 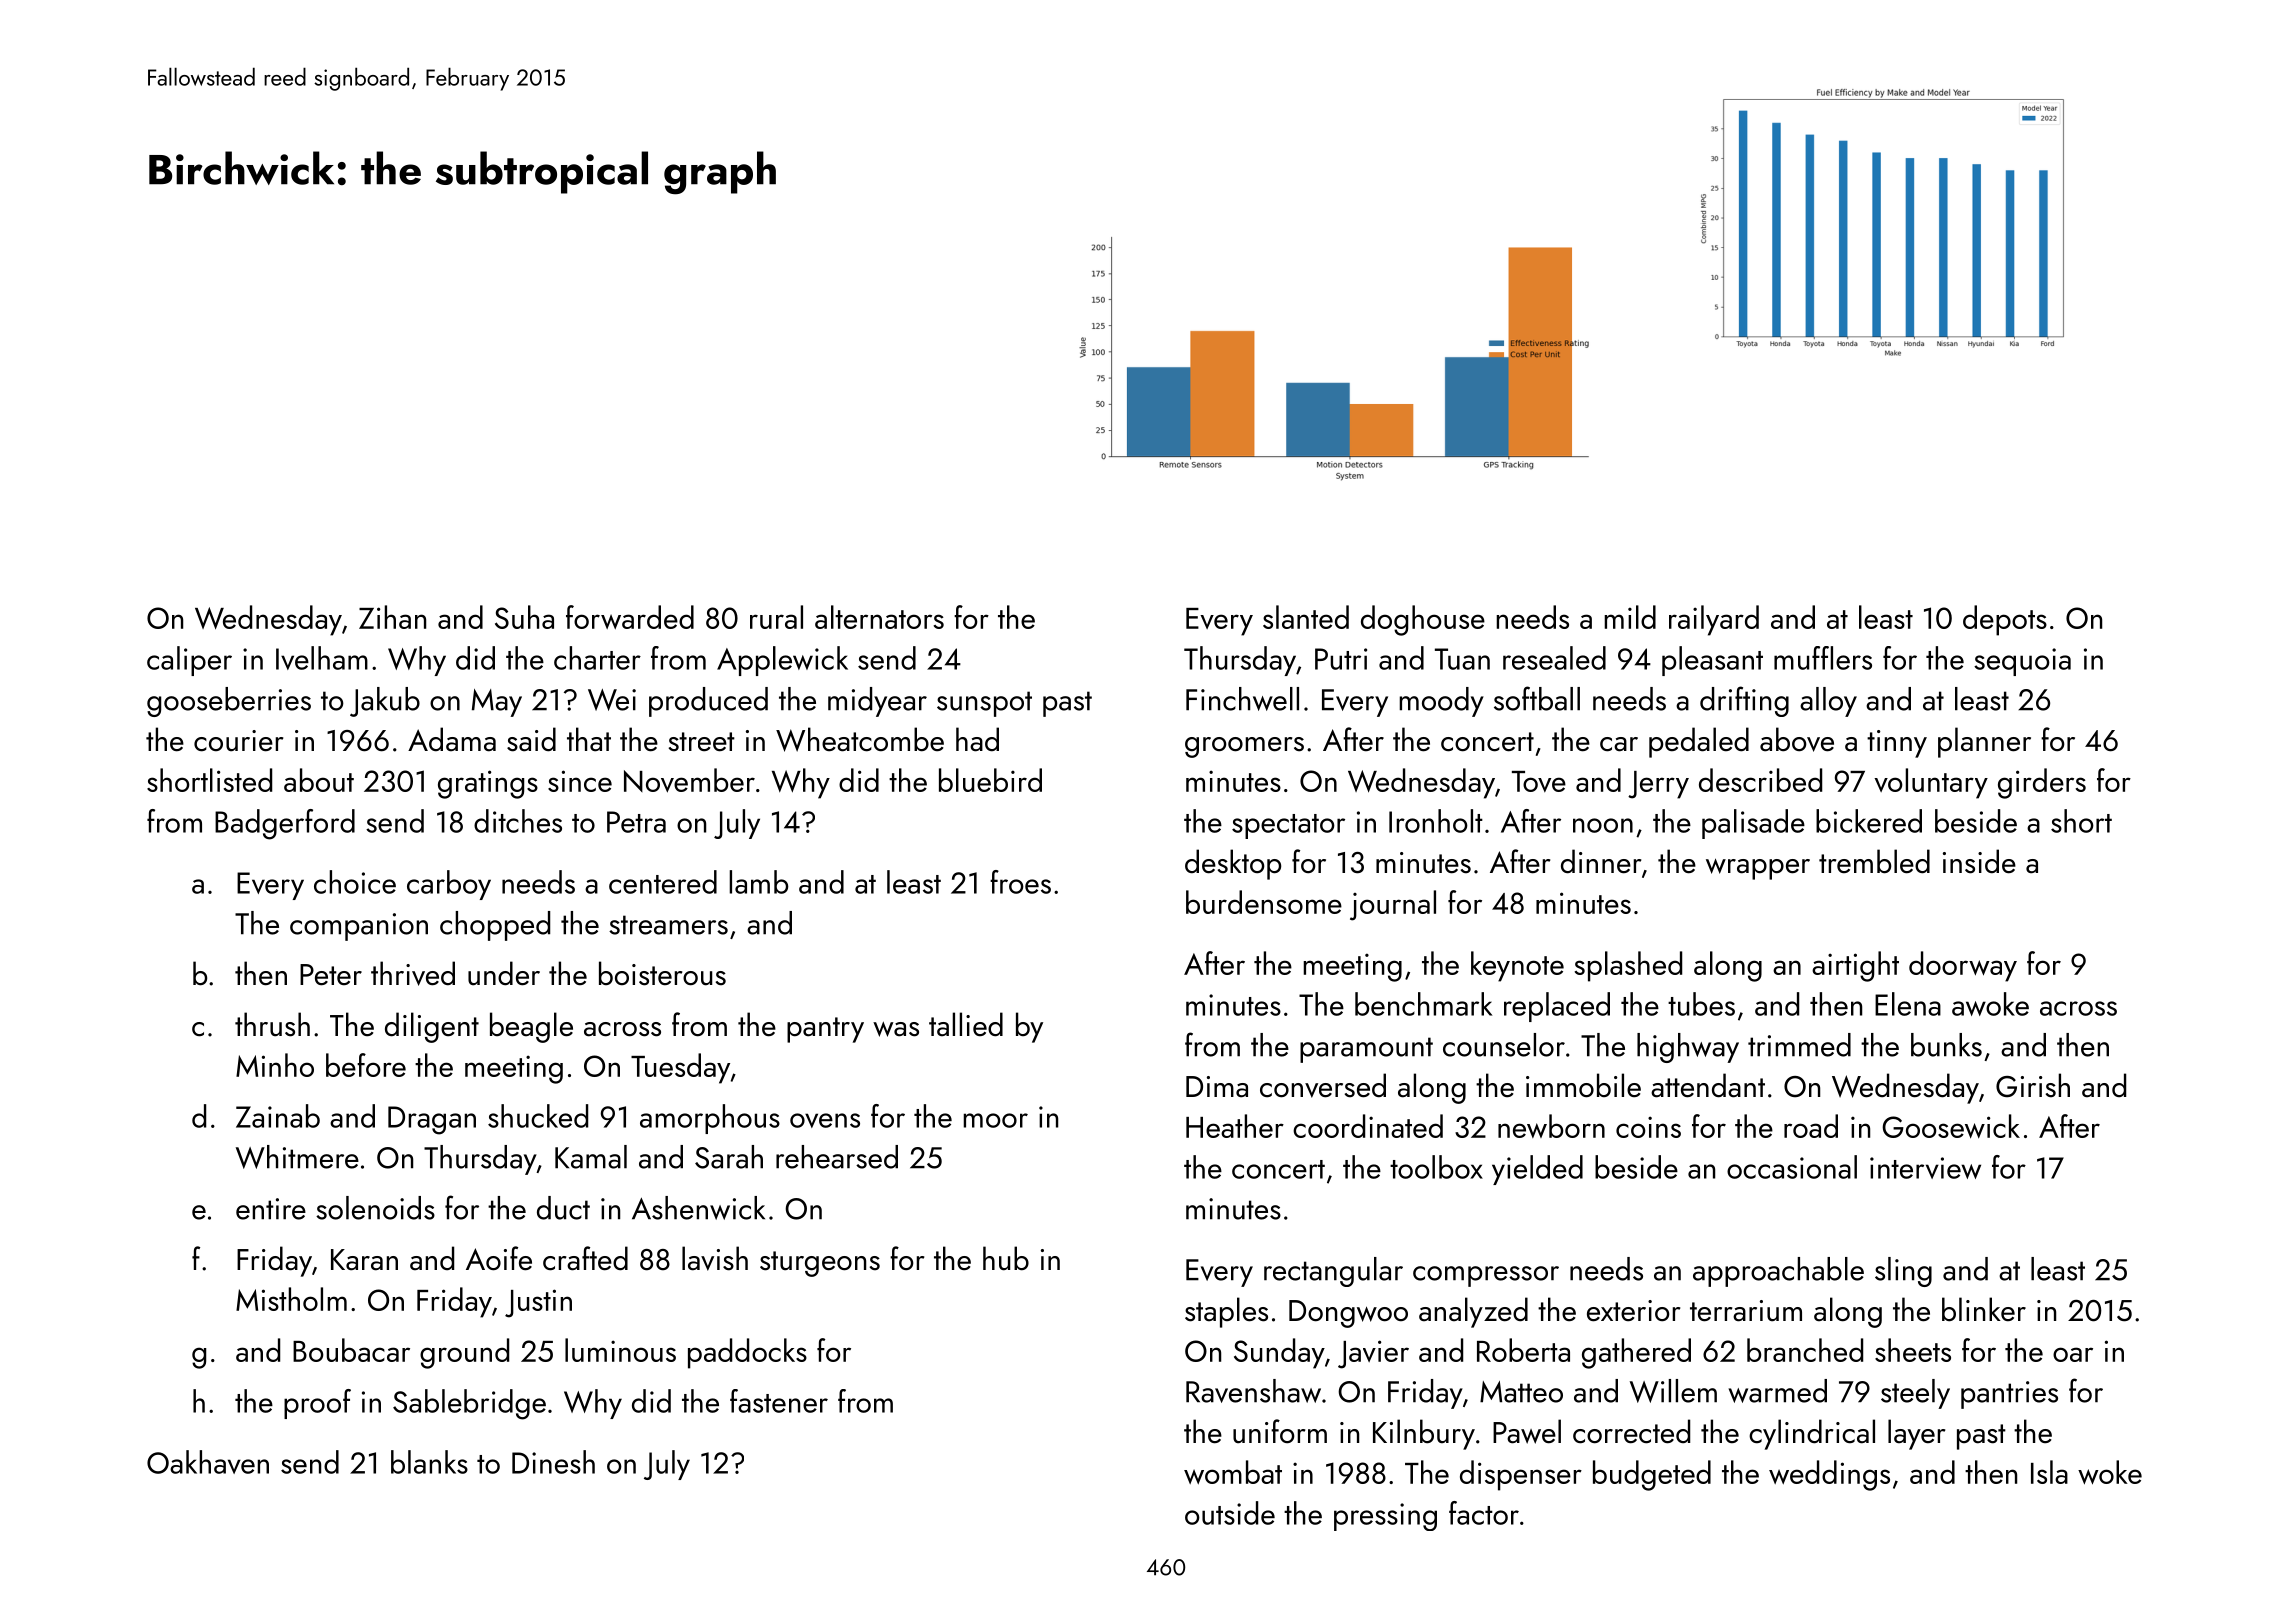 I want to click on depots, so click(x=2005, y=620).
